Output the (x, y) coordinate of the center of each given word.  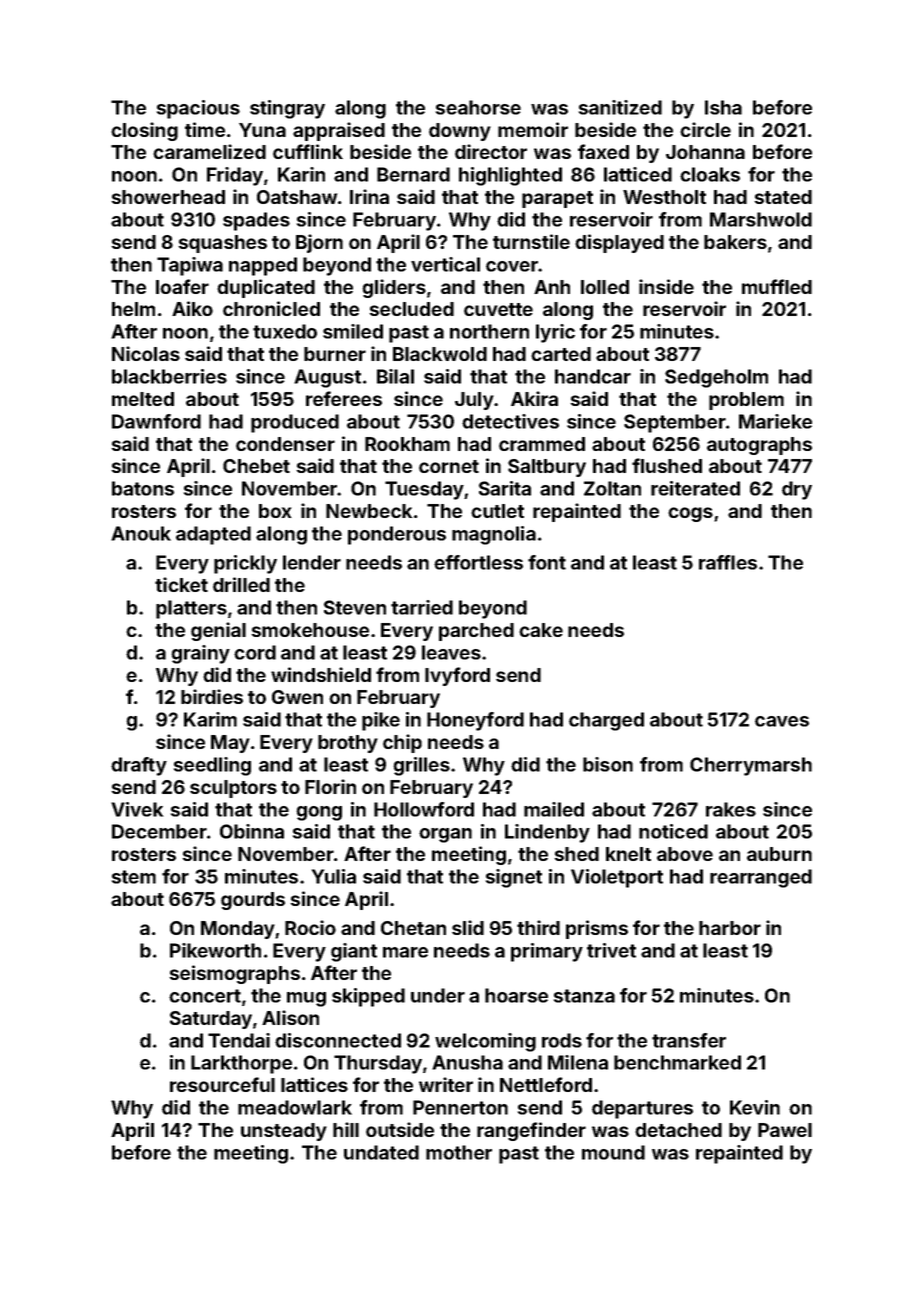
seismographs (234, 974)
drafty (139, 766)
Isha (723, 107)
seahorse (478, 107)
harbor (730, 928)
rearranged (761, 878)
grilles (421, 766)
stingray (287, 109)
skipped (368, 997)
